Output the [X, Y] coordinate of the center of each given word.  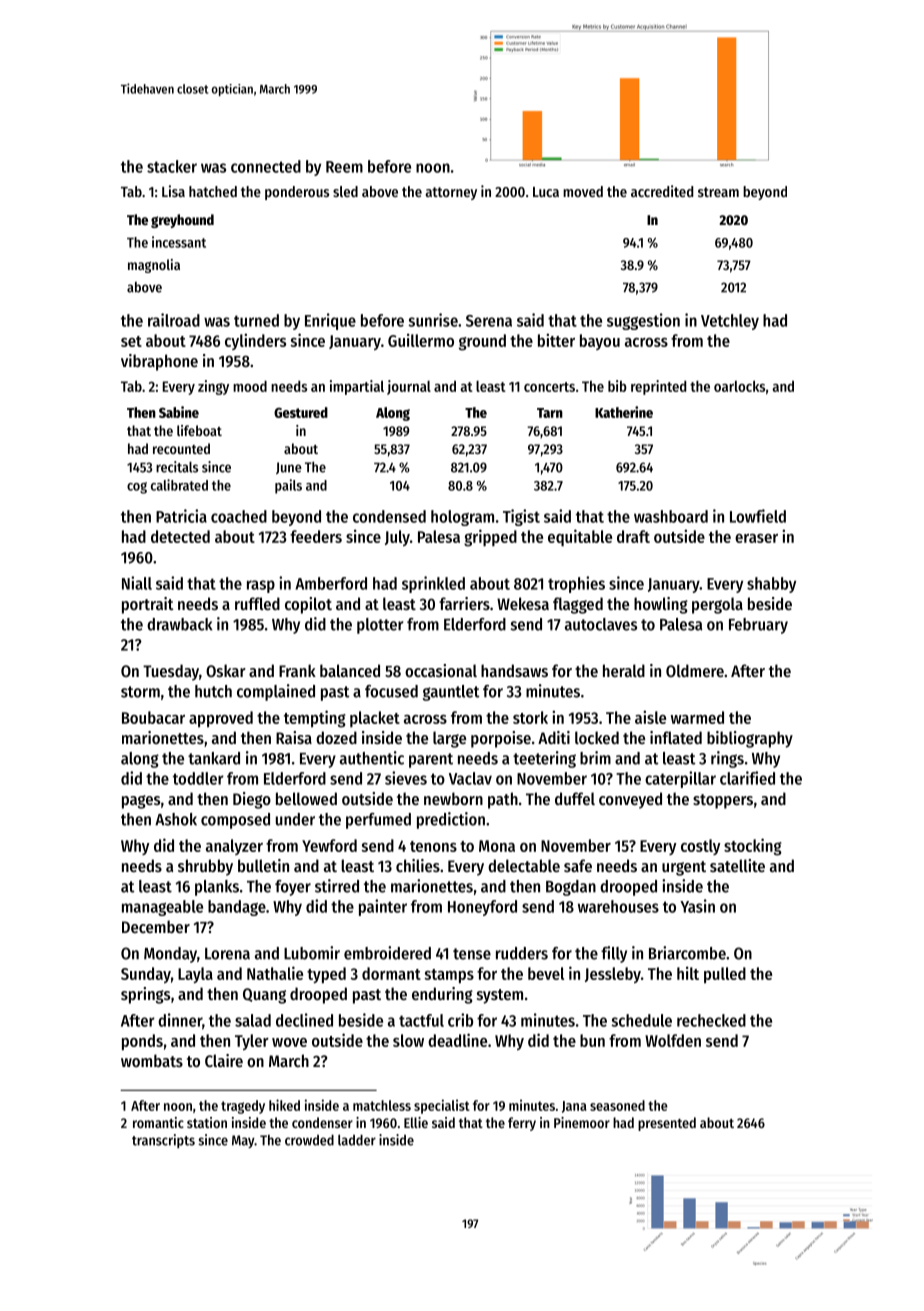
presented [667, 1124]
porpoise [501, 739]
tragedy [243, 1107]
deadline [457, 1040]
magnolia [154, 266]
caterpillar [680, 779]
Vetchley [730, 322]
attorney [451, 193]
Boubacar [153, 717]
